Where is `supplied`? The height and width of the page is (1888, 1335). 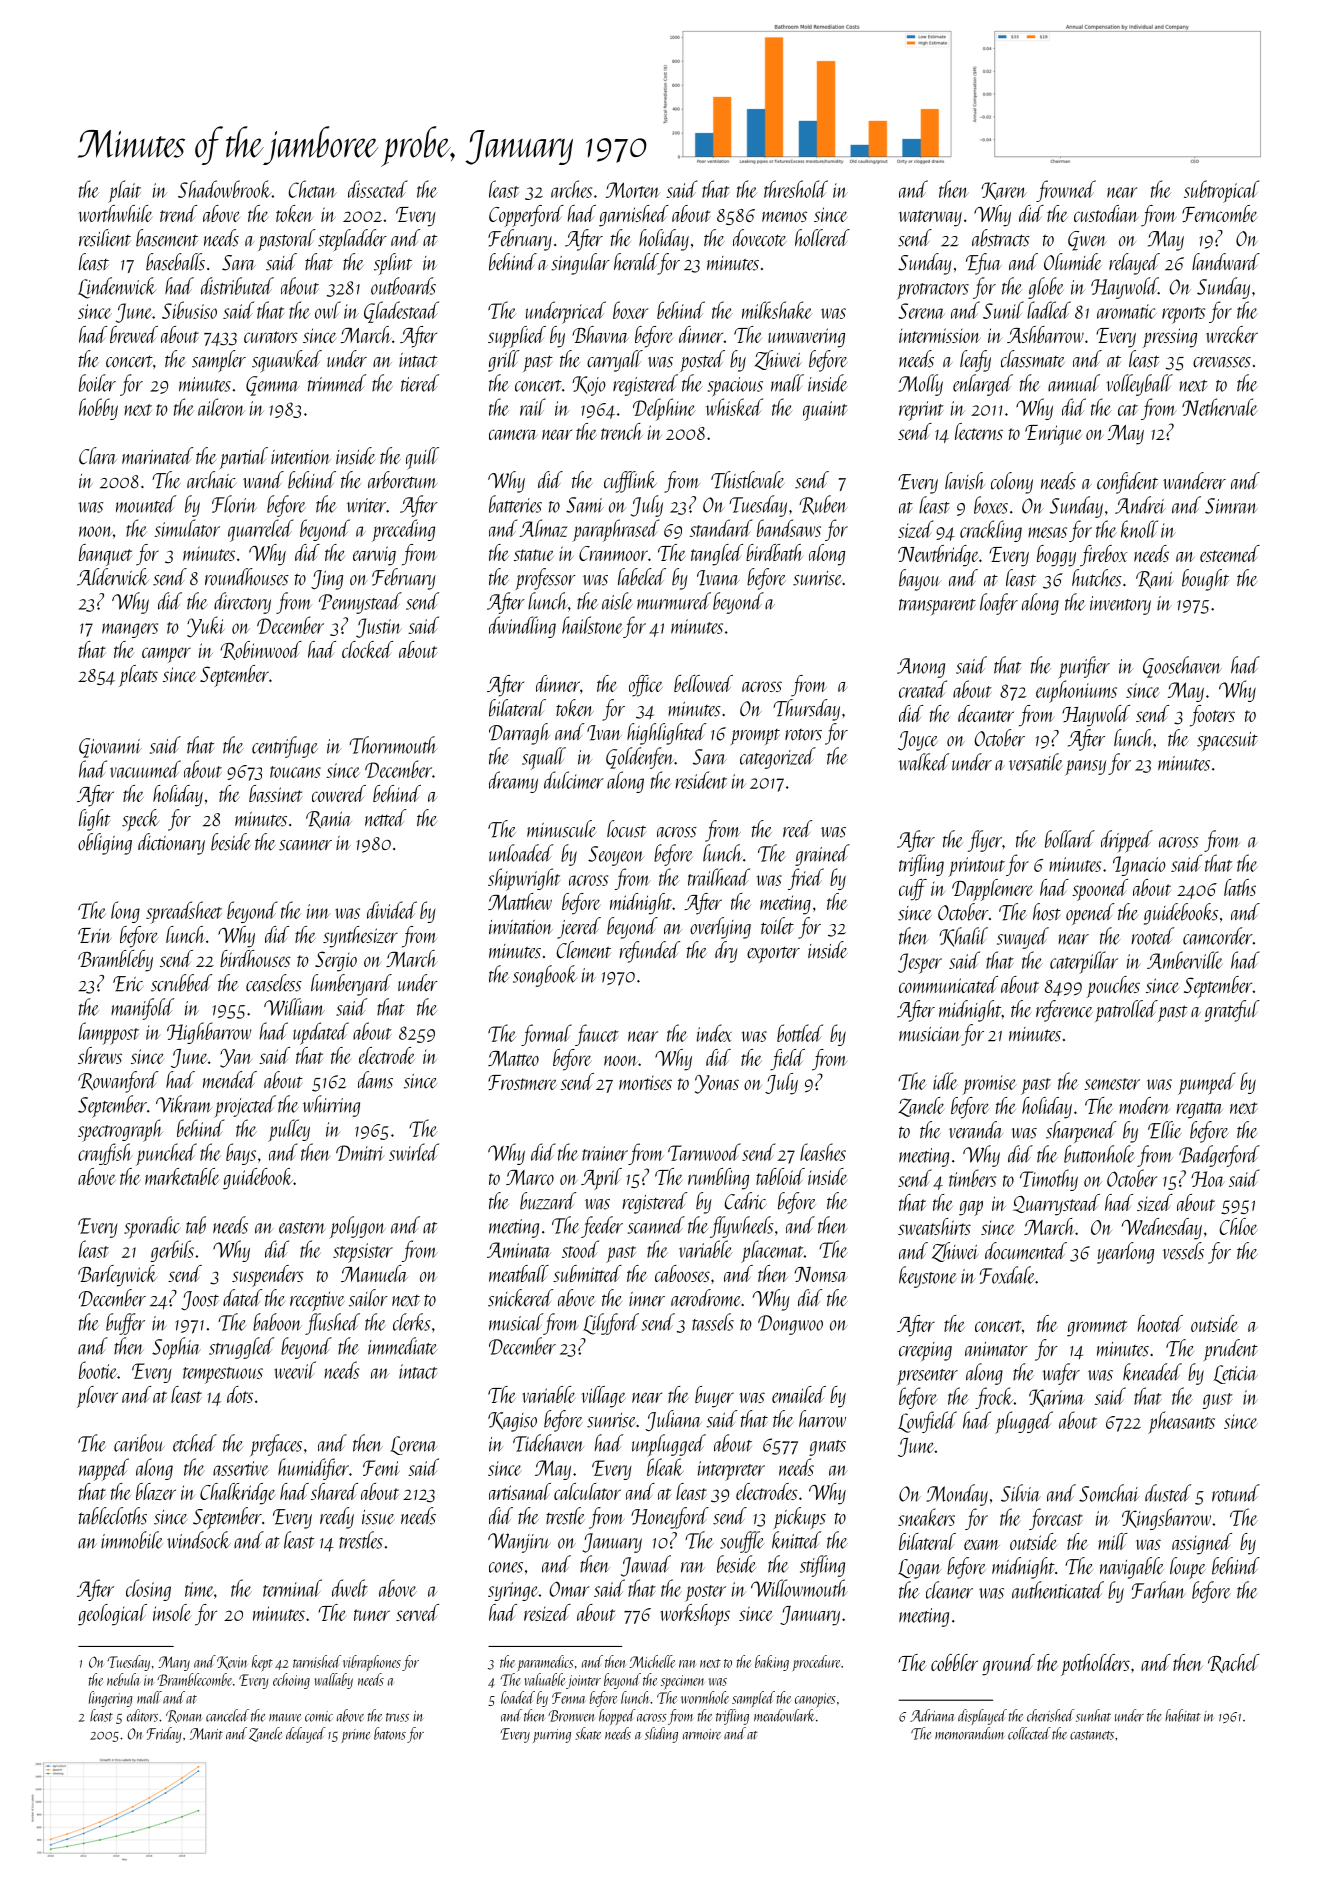
supplied is located at coordinates (517, 337).
